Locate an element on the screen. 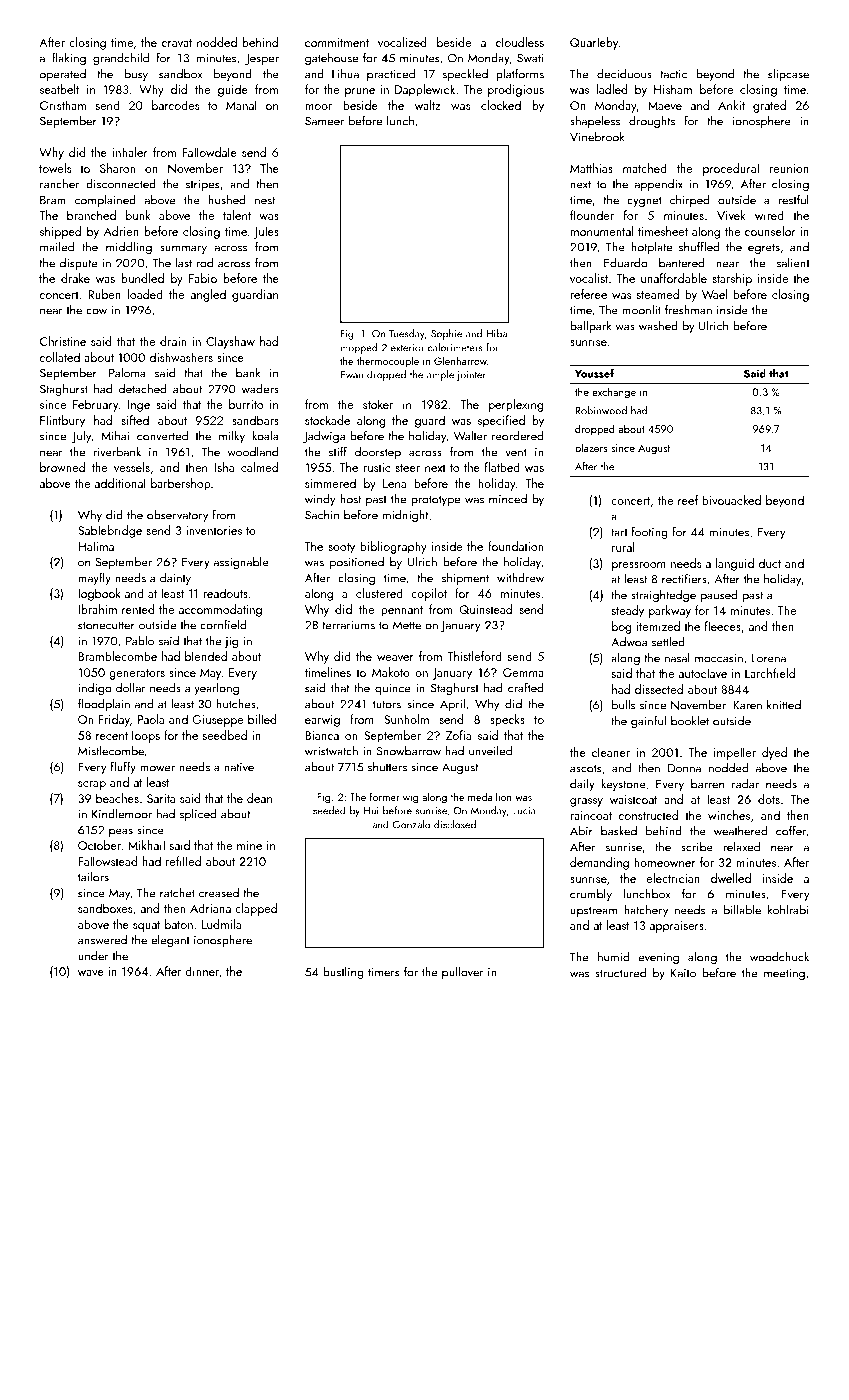  freshman is located at coordinates (688, 310).
